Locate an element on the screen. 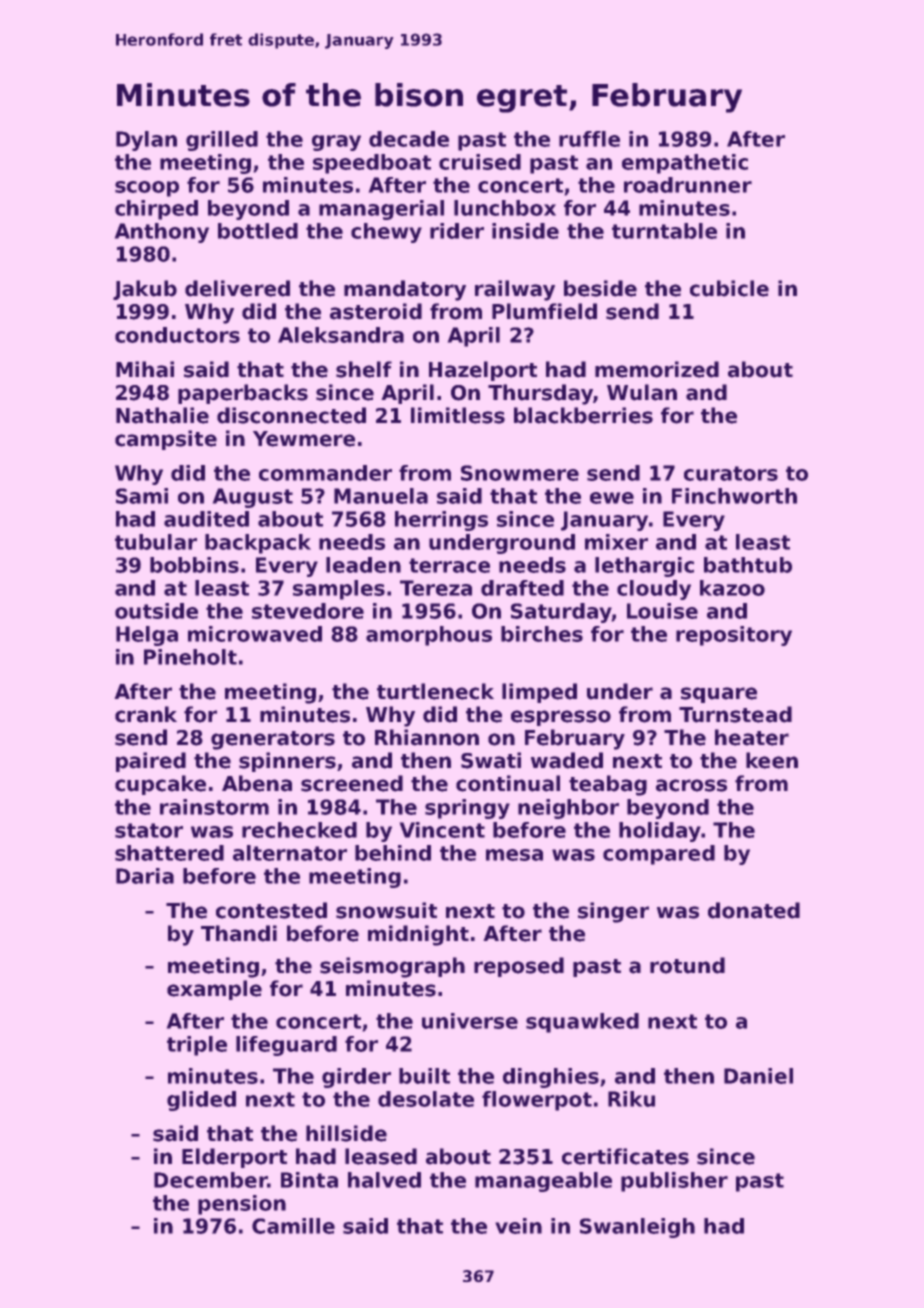 The height and width of the screenshot is (1308, 924). example is located at coordinates (214, 990).
